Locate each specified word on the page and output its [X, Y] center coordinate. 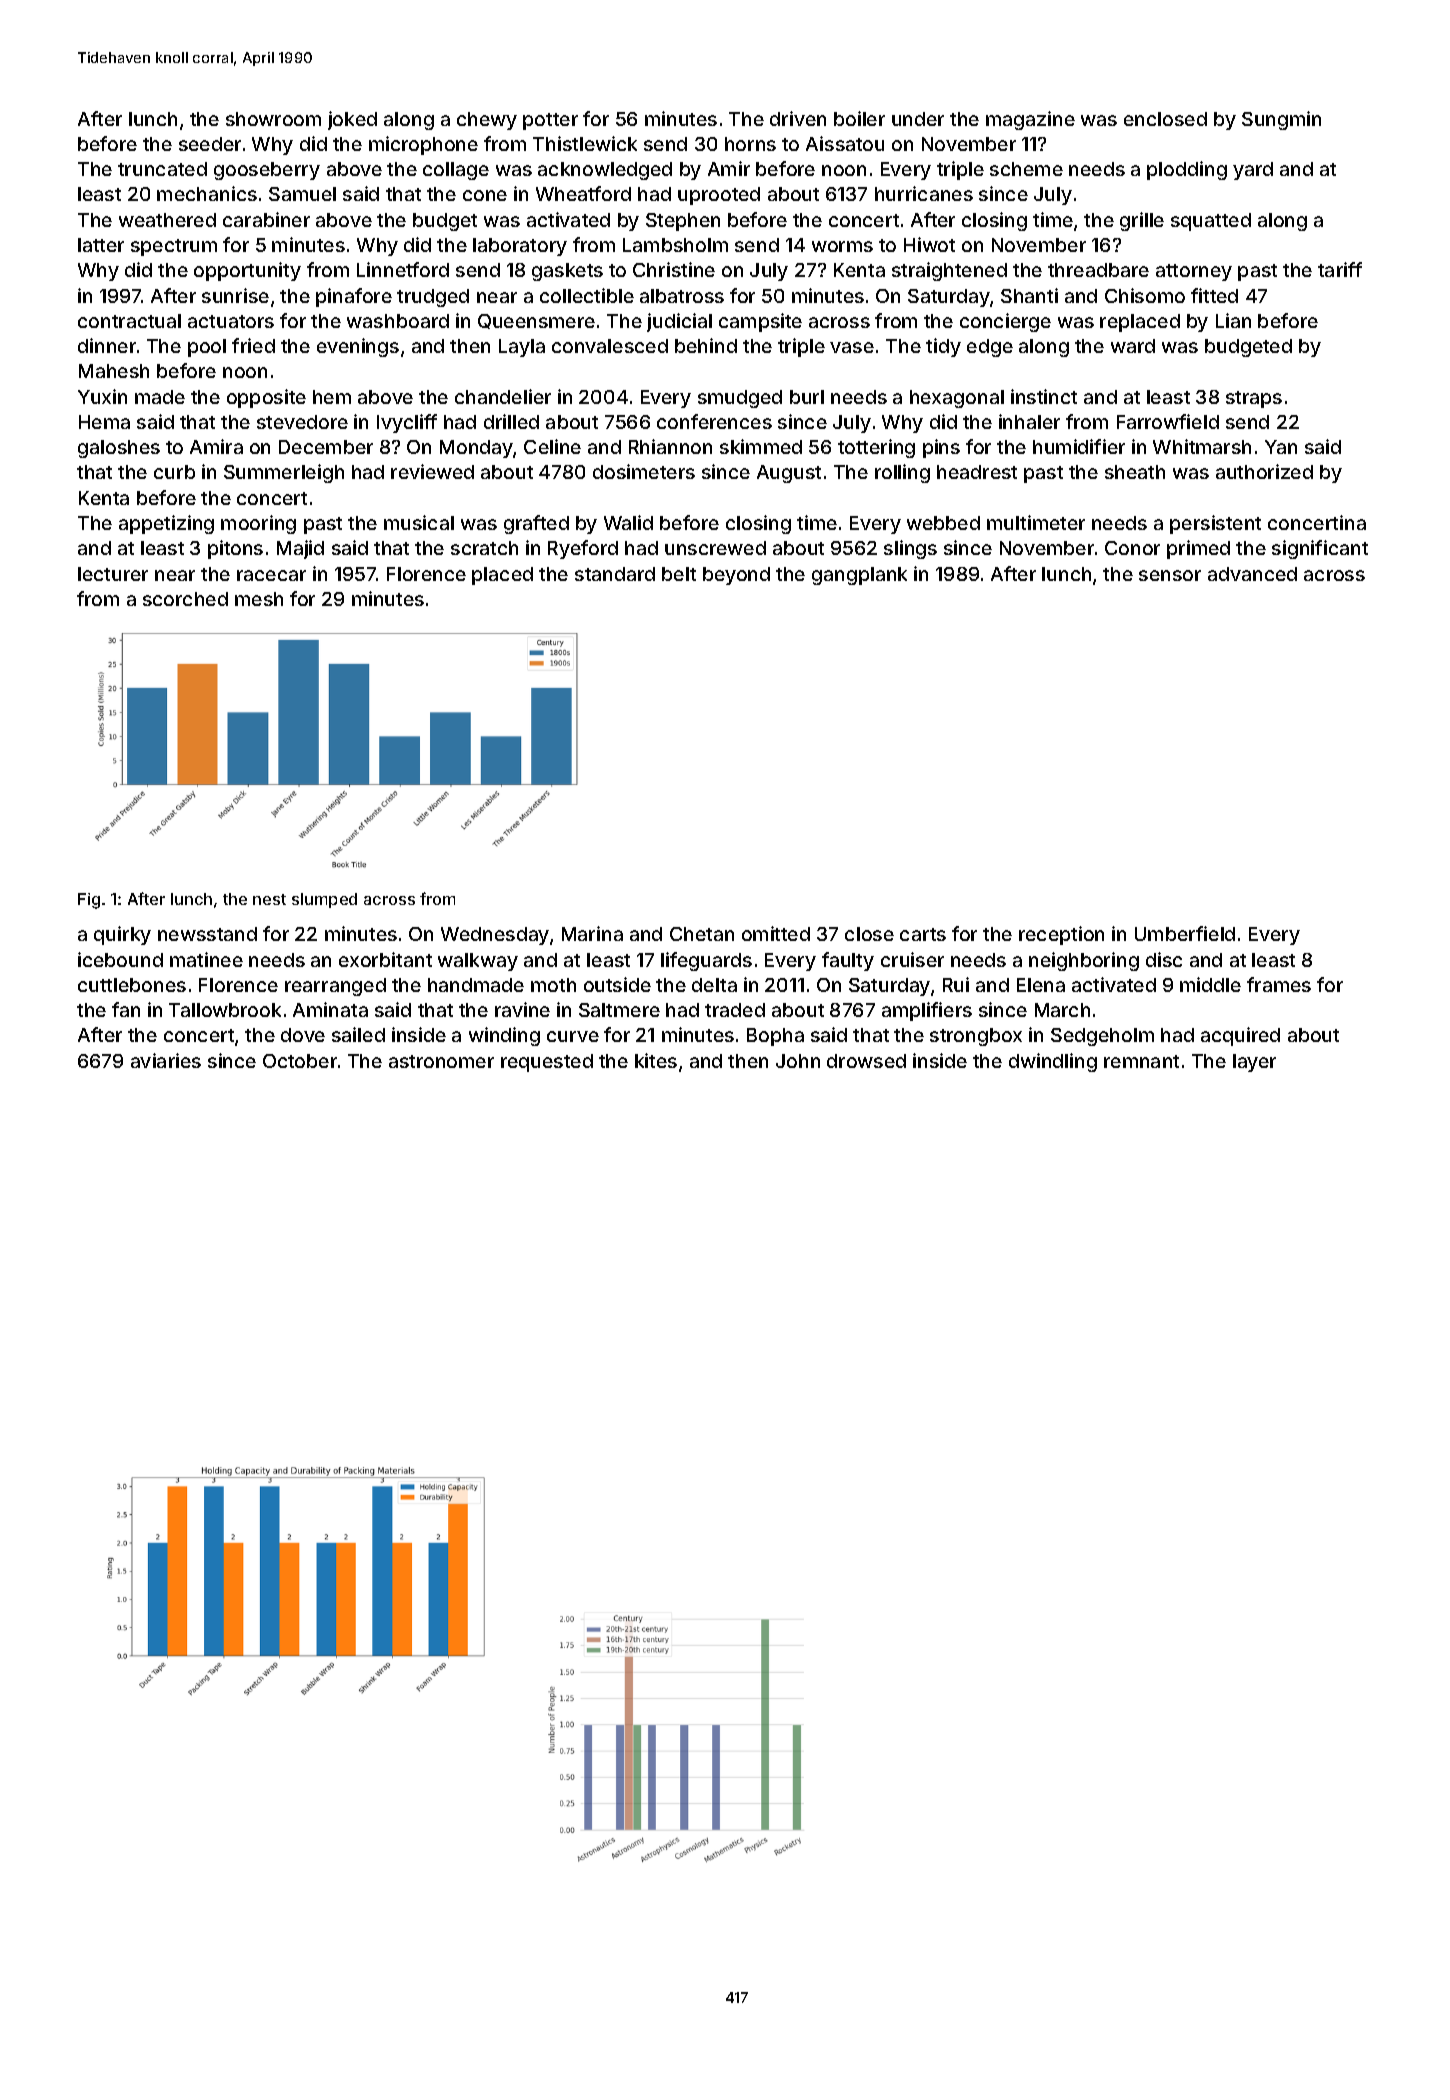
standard [615, 574]
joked [352, 120]
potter [550, 121]
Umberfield [1185, 933]
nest [269, 899]
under [918, 119]
